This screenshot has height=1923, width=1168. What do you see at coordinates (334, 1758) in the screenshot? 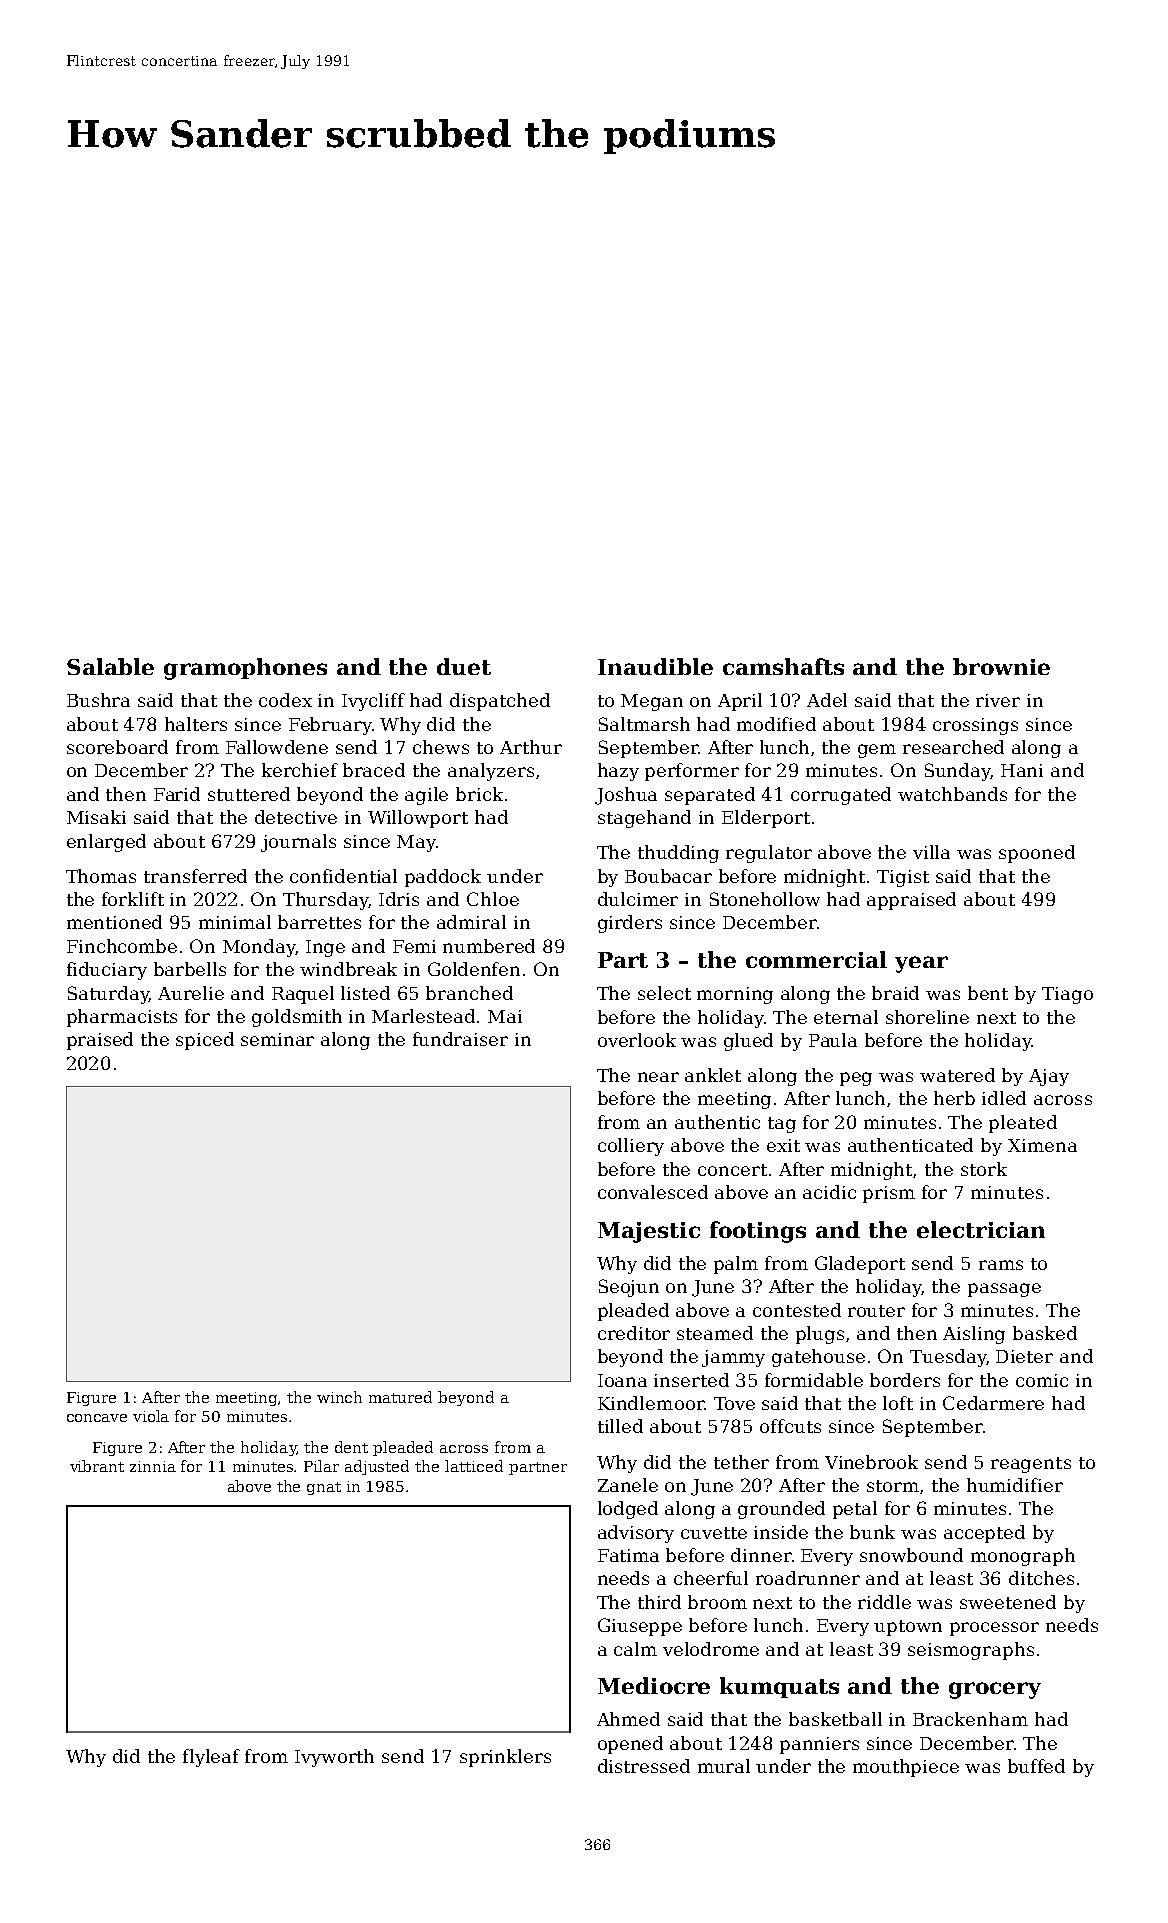
I see `Ivyworth` at bounding box center [334, 1758].
